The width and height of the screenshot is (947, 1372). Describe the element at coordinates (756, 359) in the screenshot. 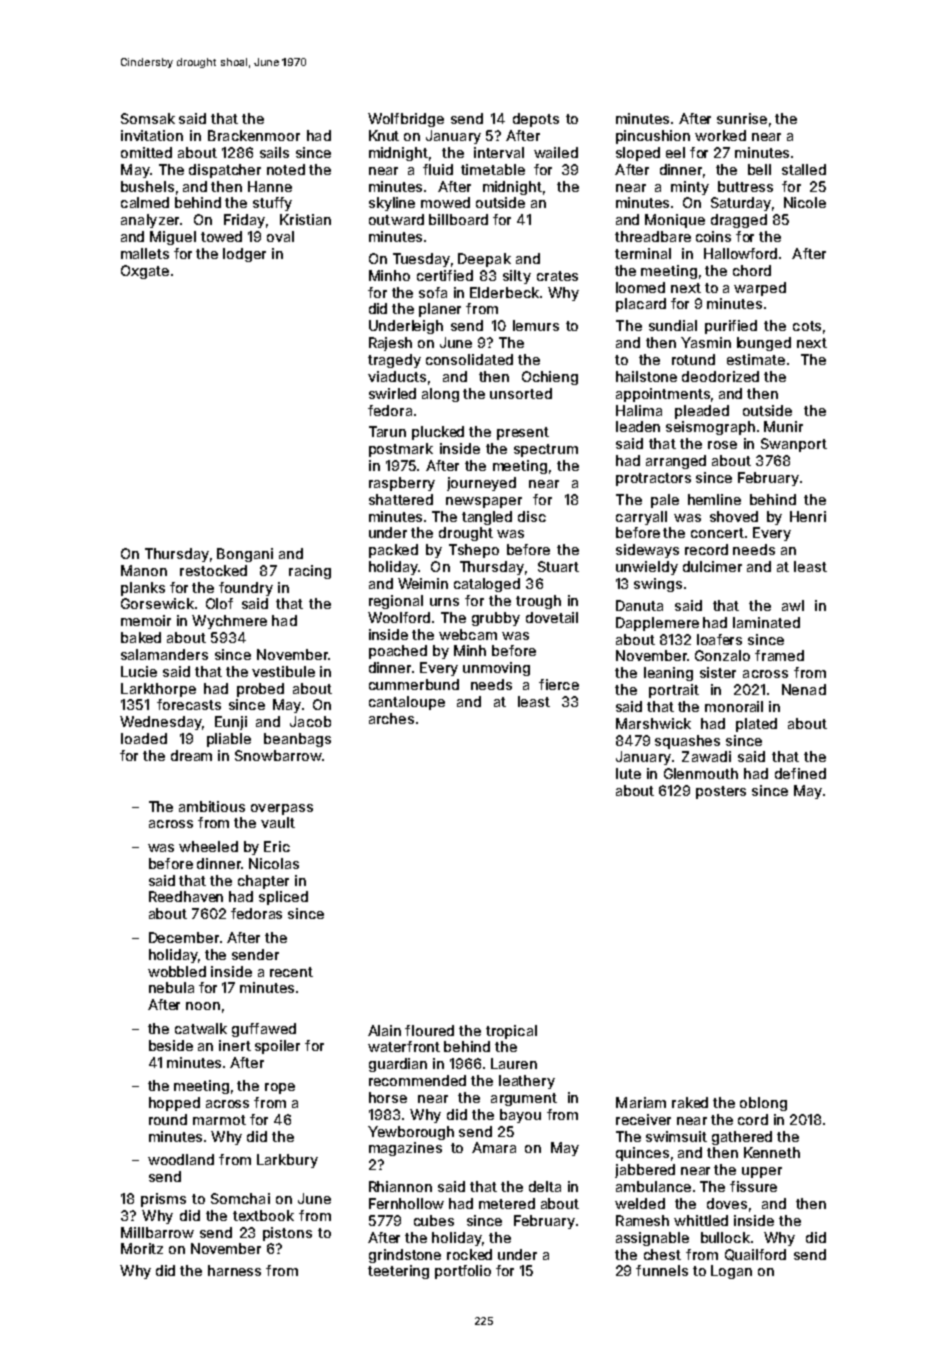

I see `estimate` at that location.
